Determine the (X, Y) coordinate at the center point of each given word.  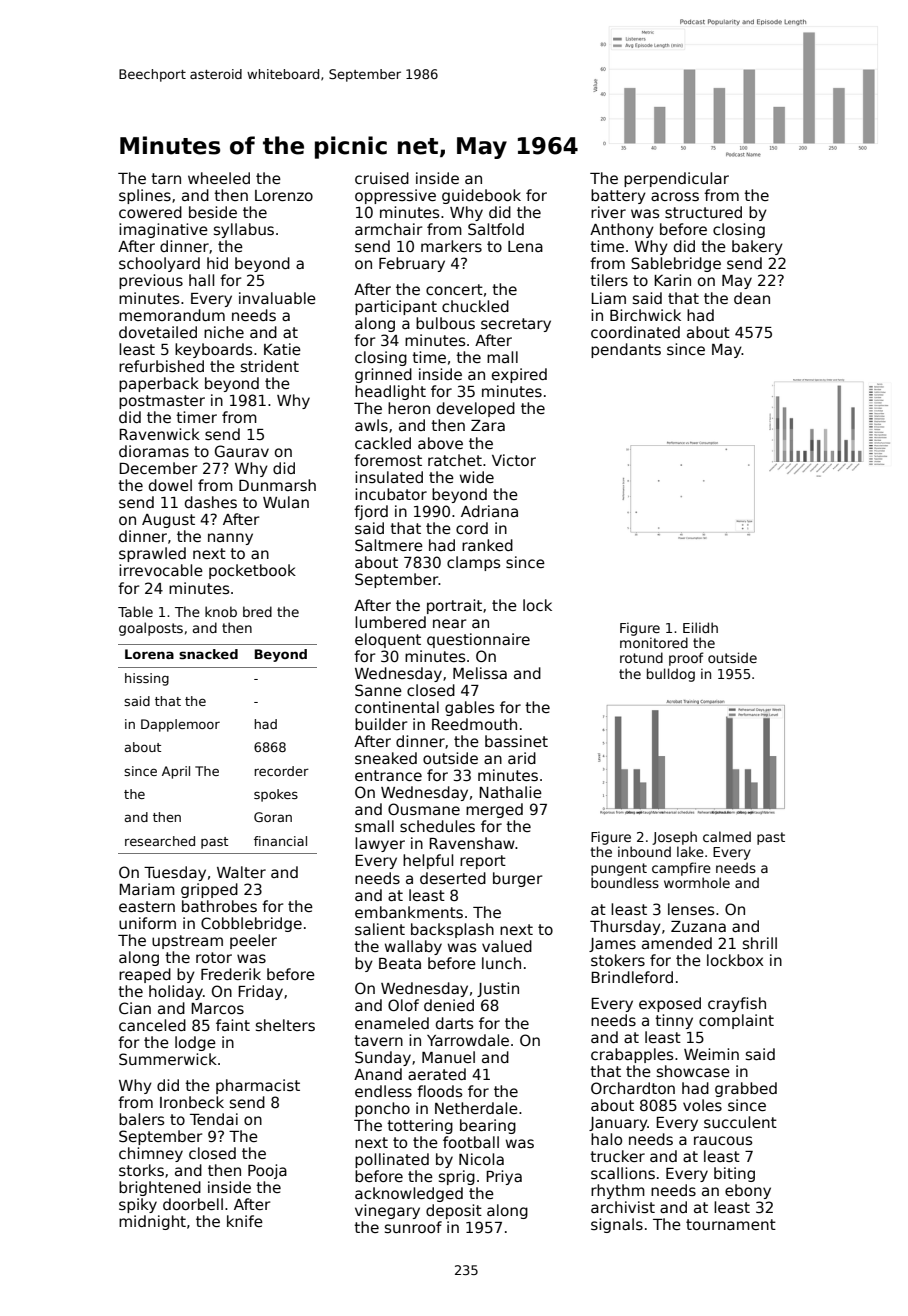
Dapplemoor (180, 725)
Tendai (214, 1119)
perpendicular (676, 179)
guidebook (481, 196)
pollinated (392, 1160)
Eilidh (700, 627)
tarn (166, 178)
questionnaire (478, 640)
